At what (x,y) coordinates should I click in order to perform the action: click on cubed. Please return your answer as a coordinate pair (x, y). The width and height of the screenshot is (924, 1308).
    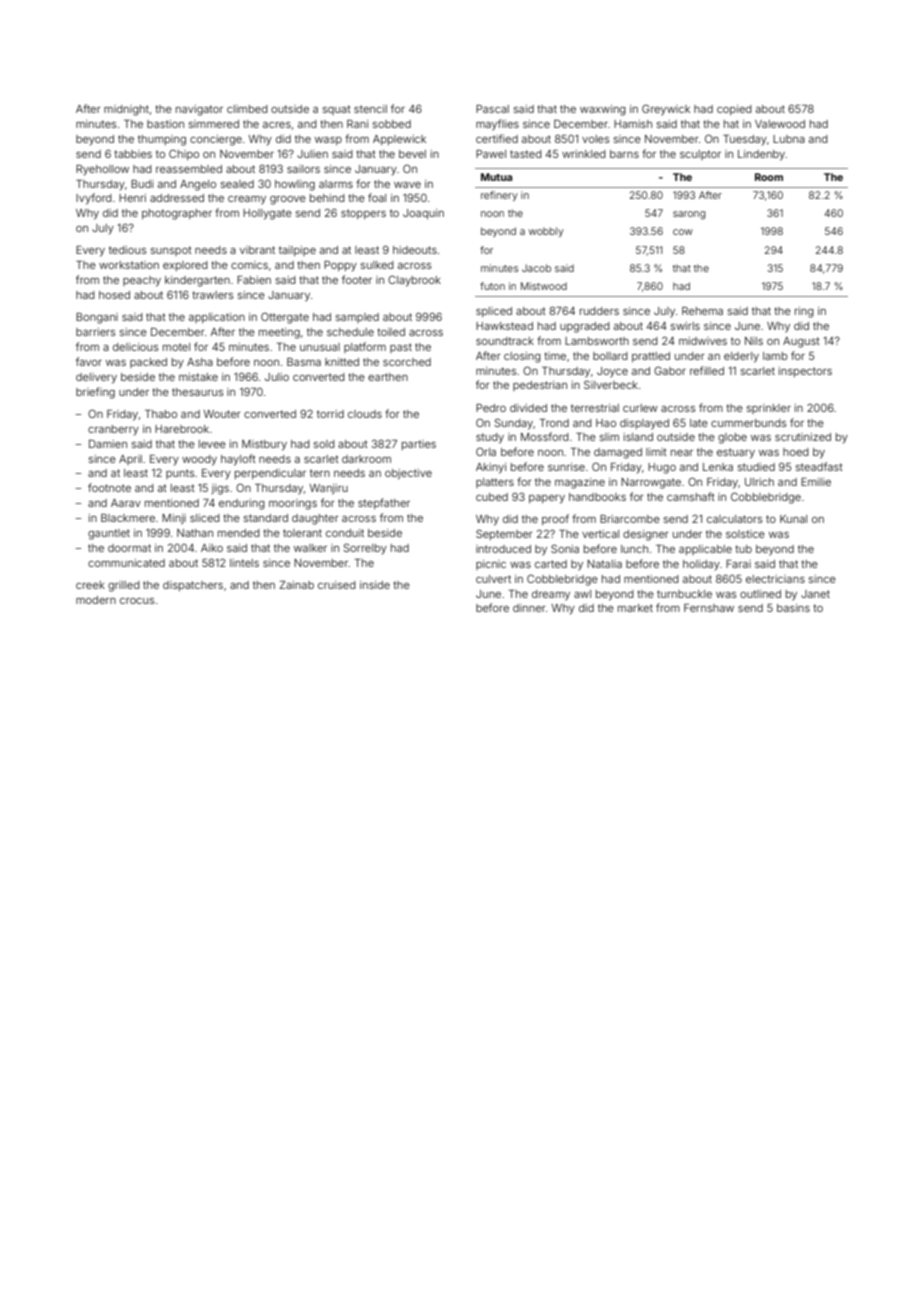
    Looking at the image, I should click on (492, 497).
